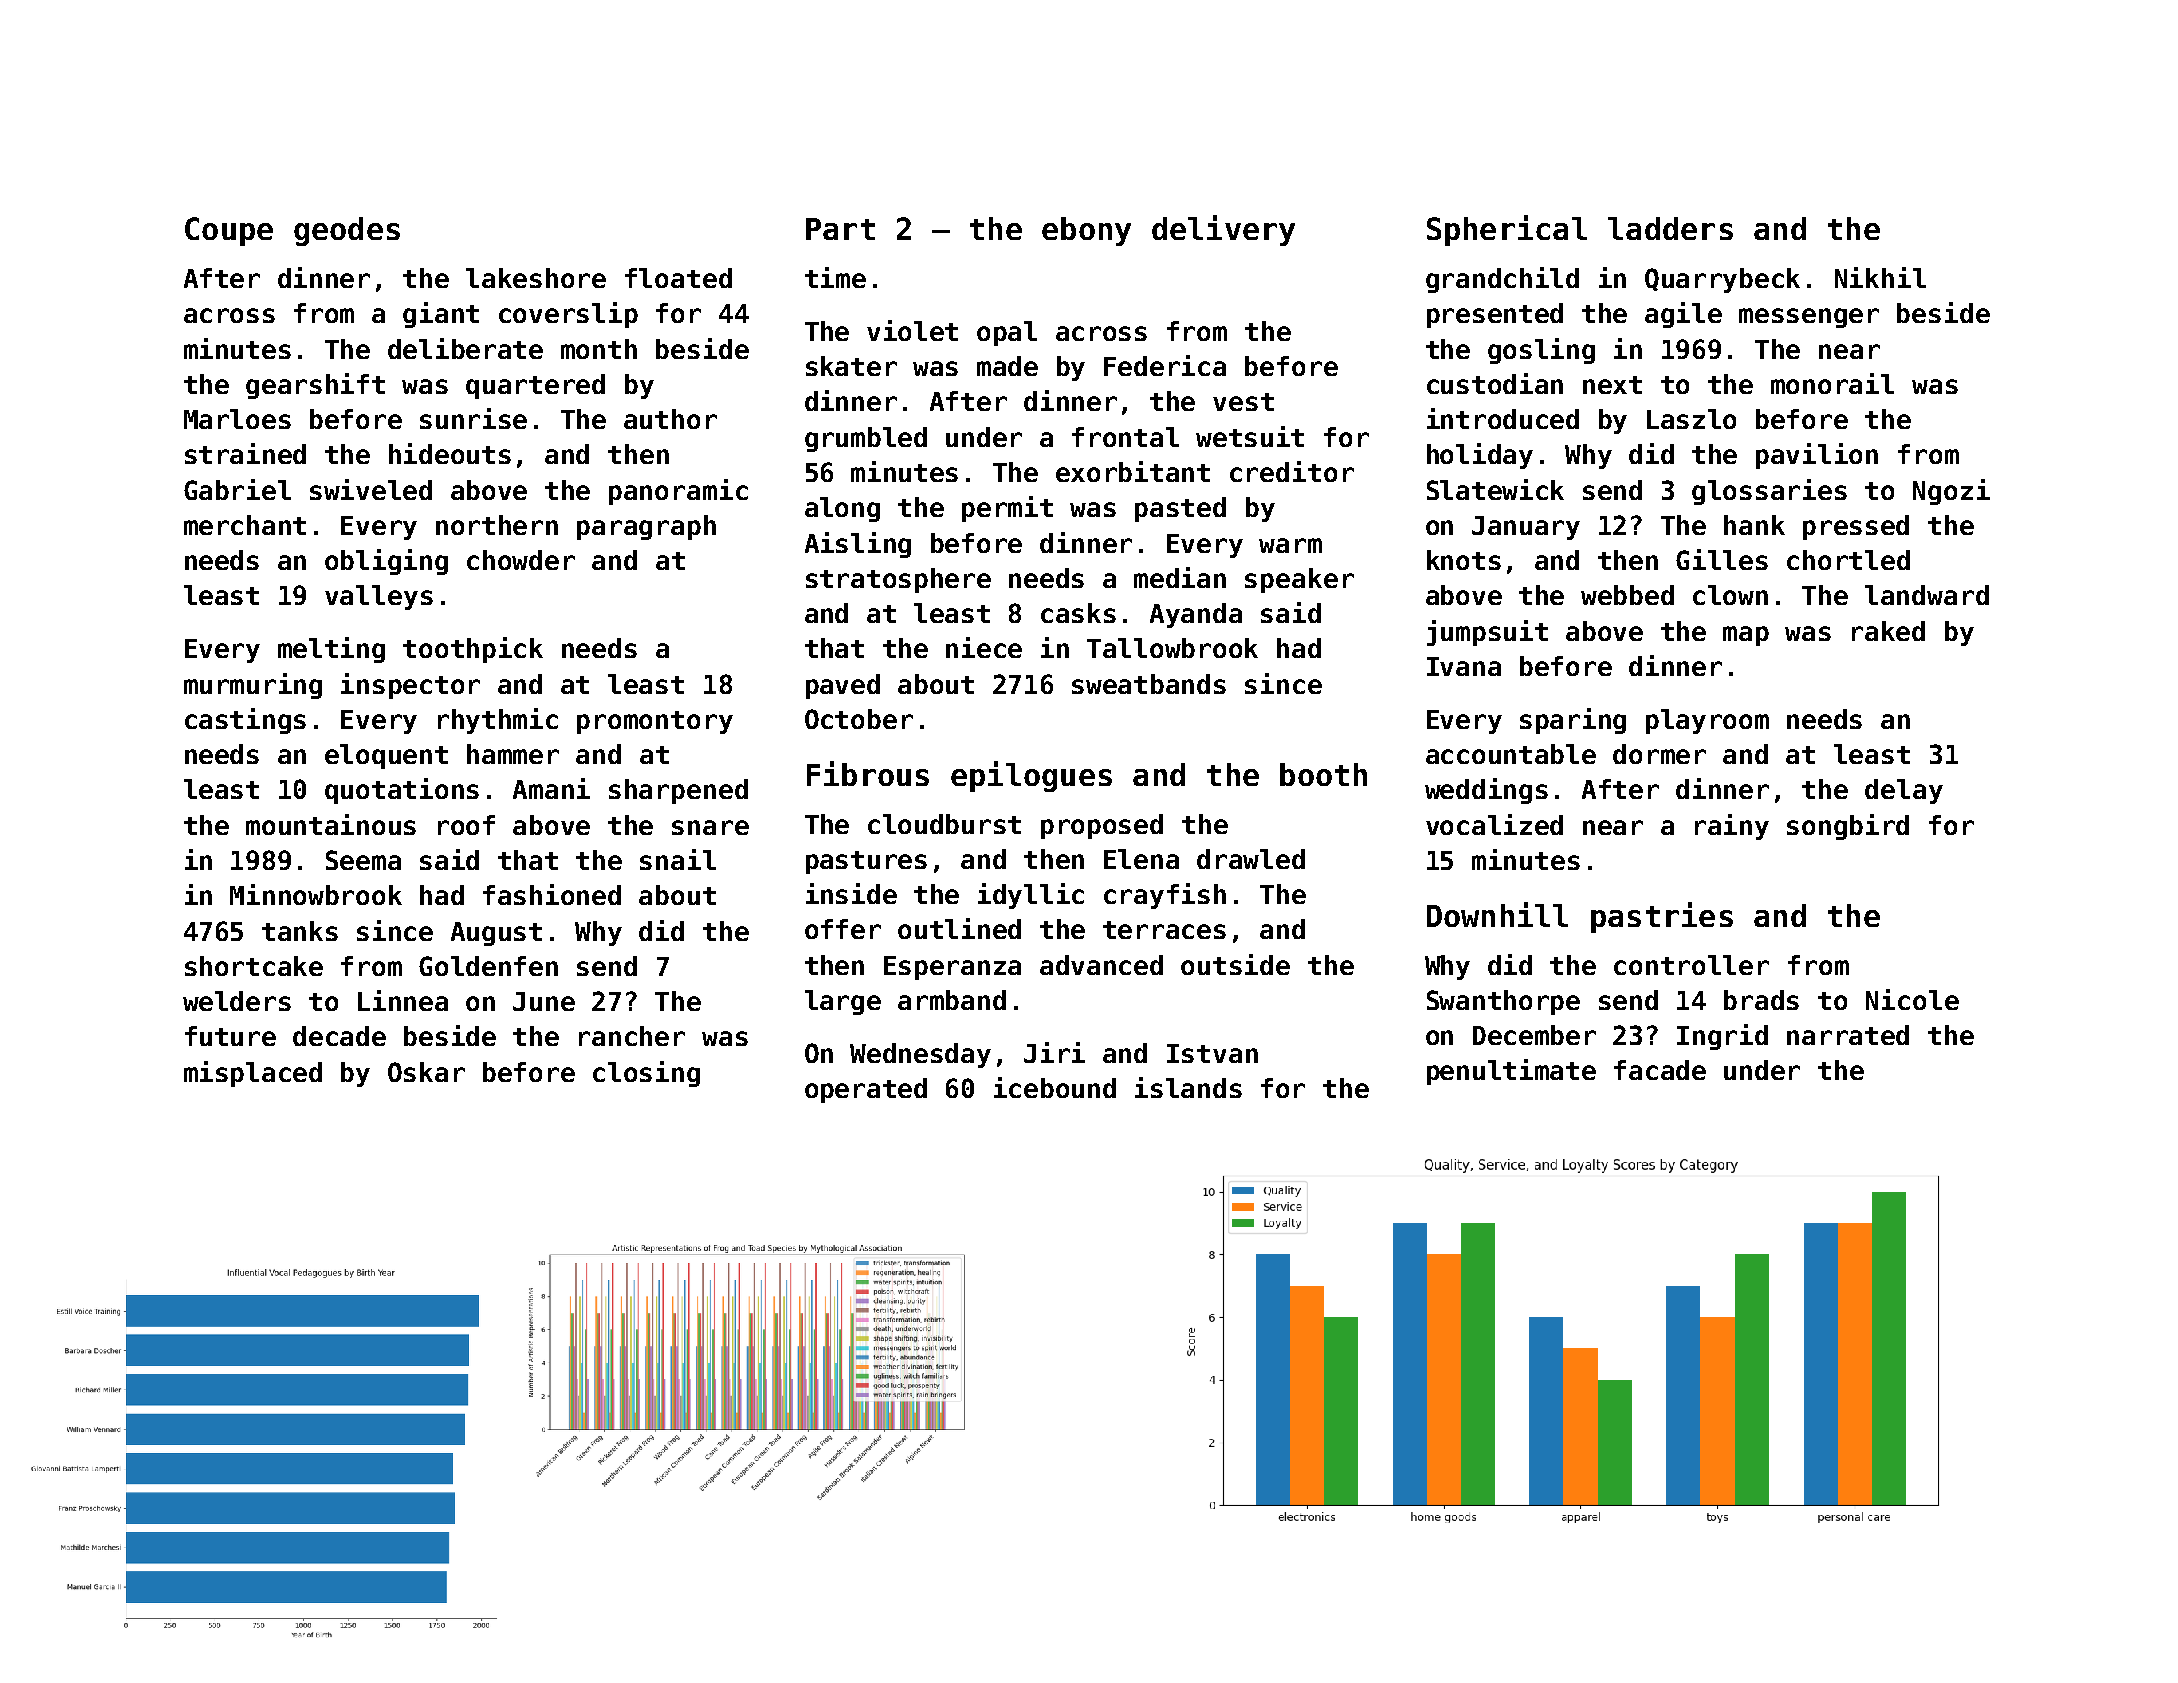 The image size is (2178, 1683). Describe the element at coordinates (237, 489) in the screenshot. I see `Gabriel` at that location.
